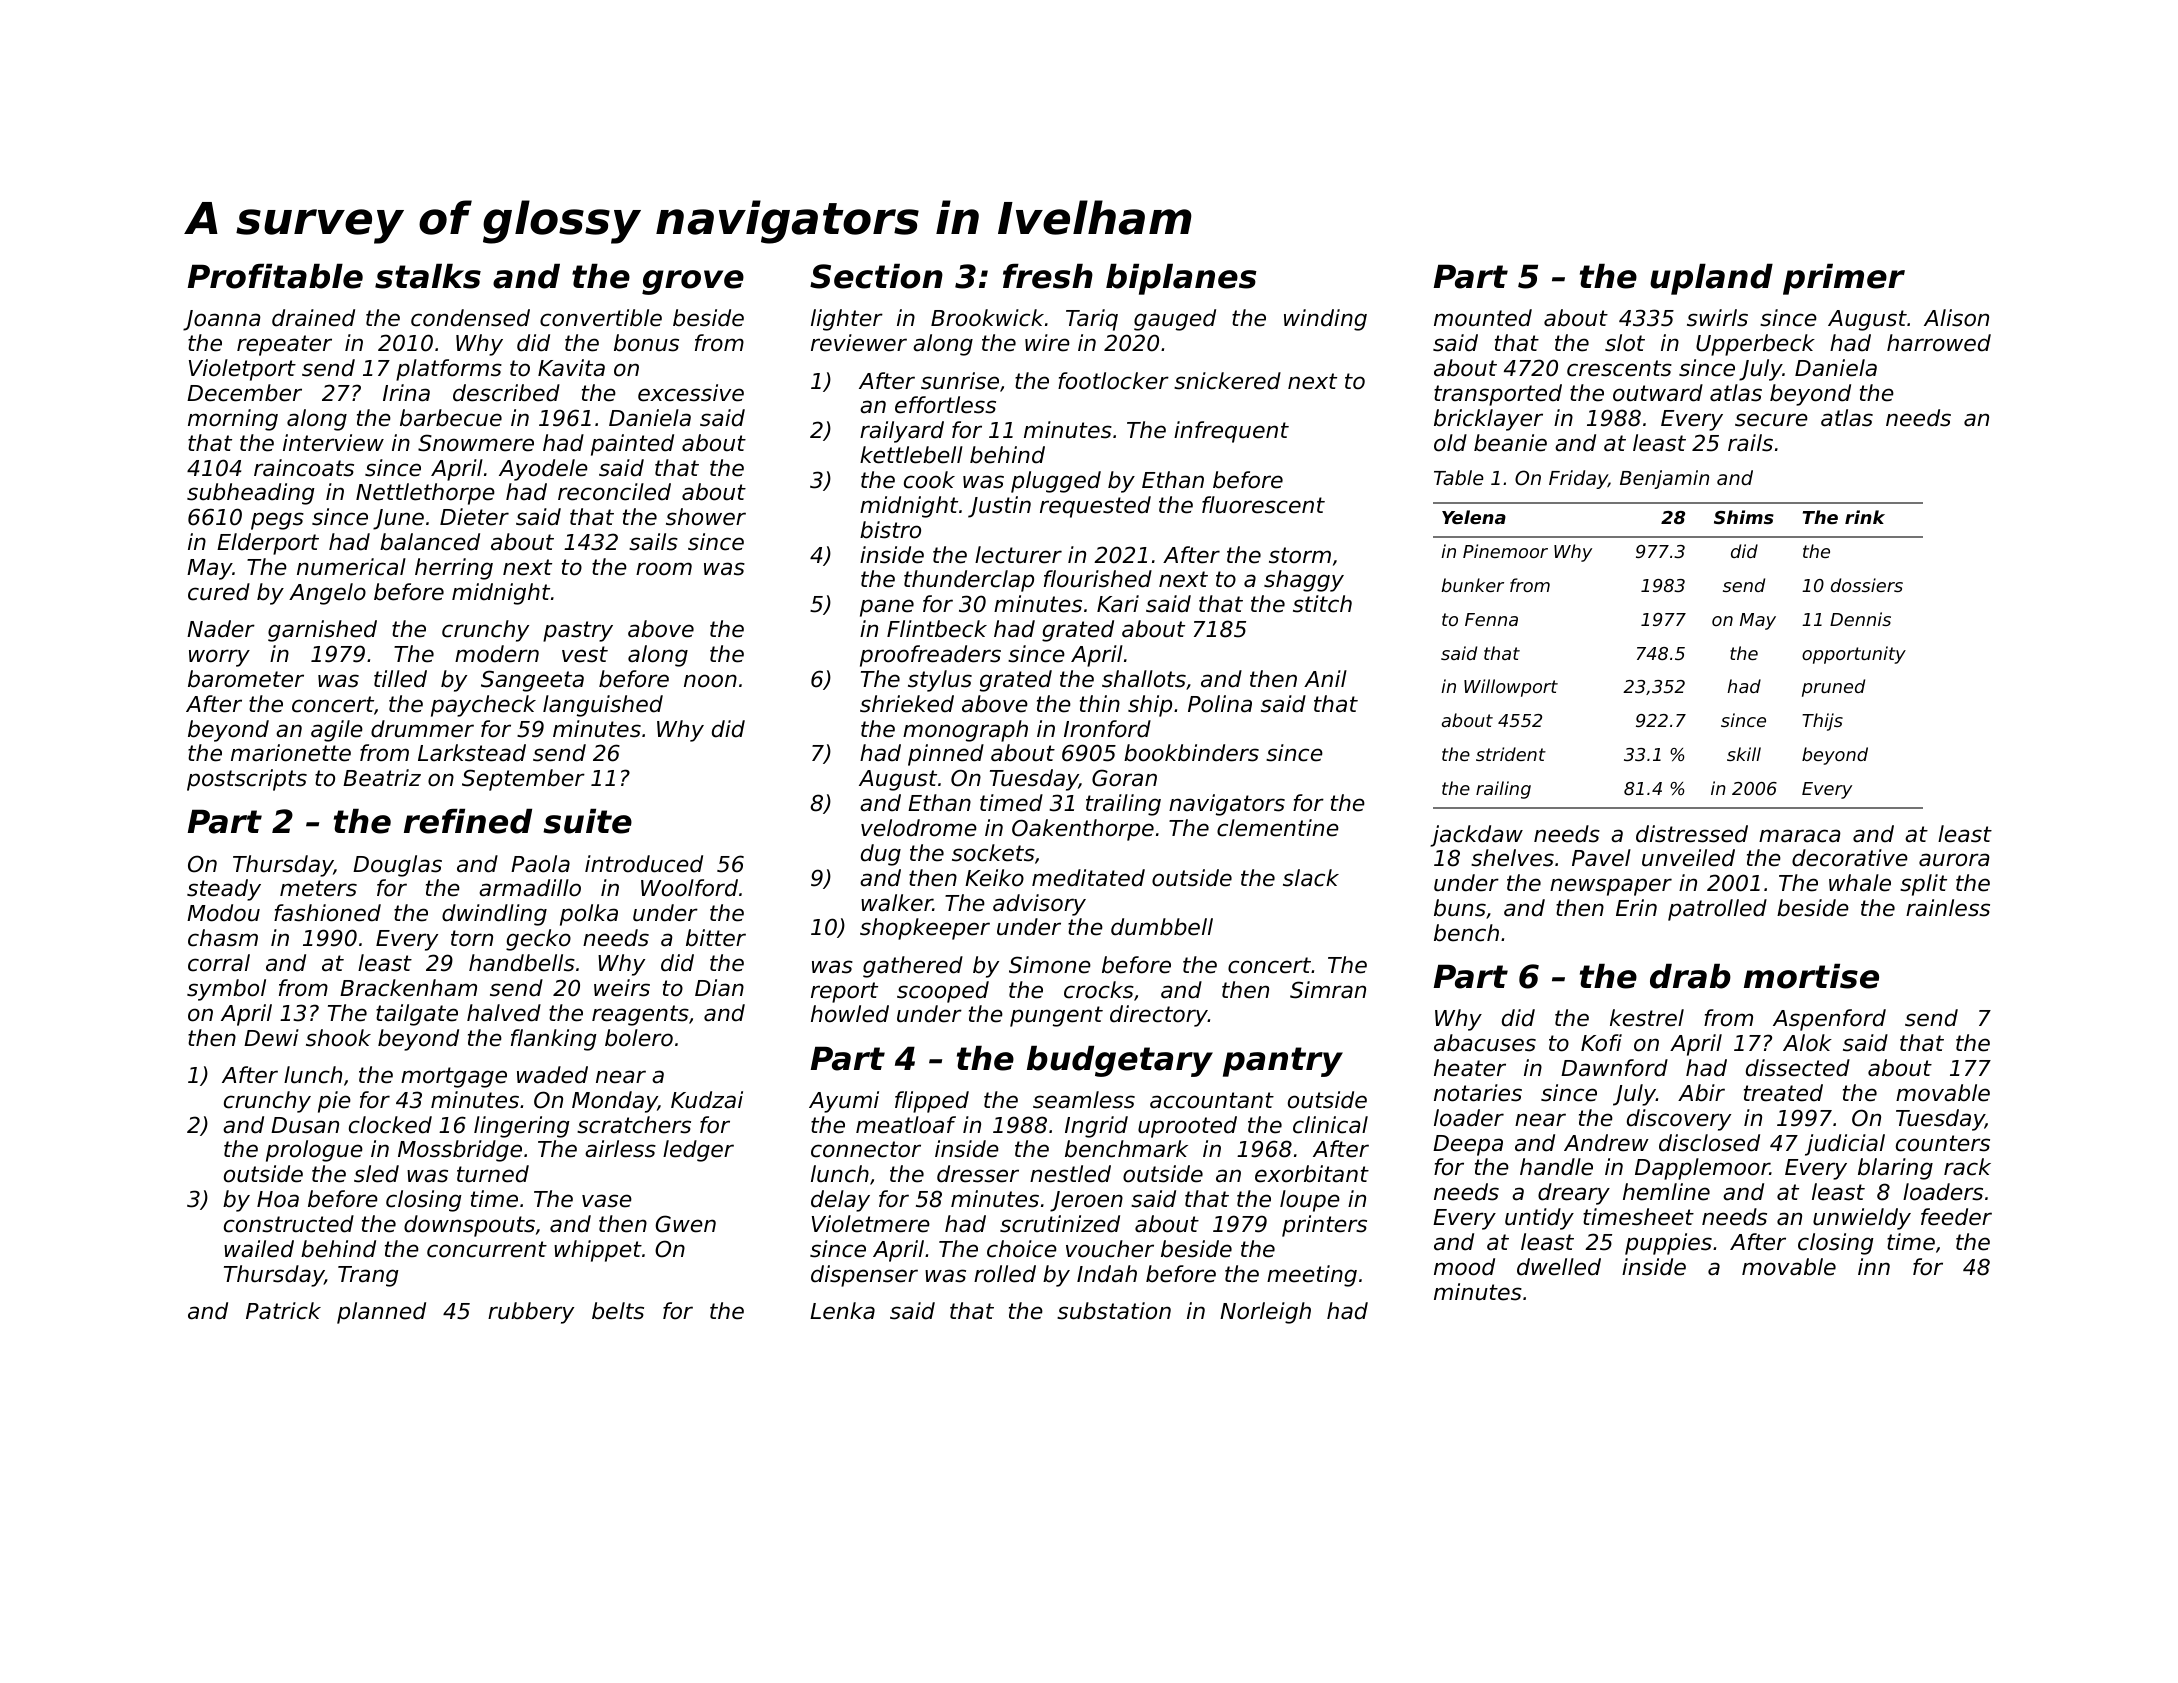  What do you see at coordinates (397, 866) in the image?
I see `Douglas` at bounding box center [397, 866].
